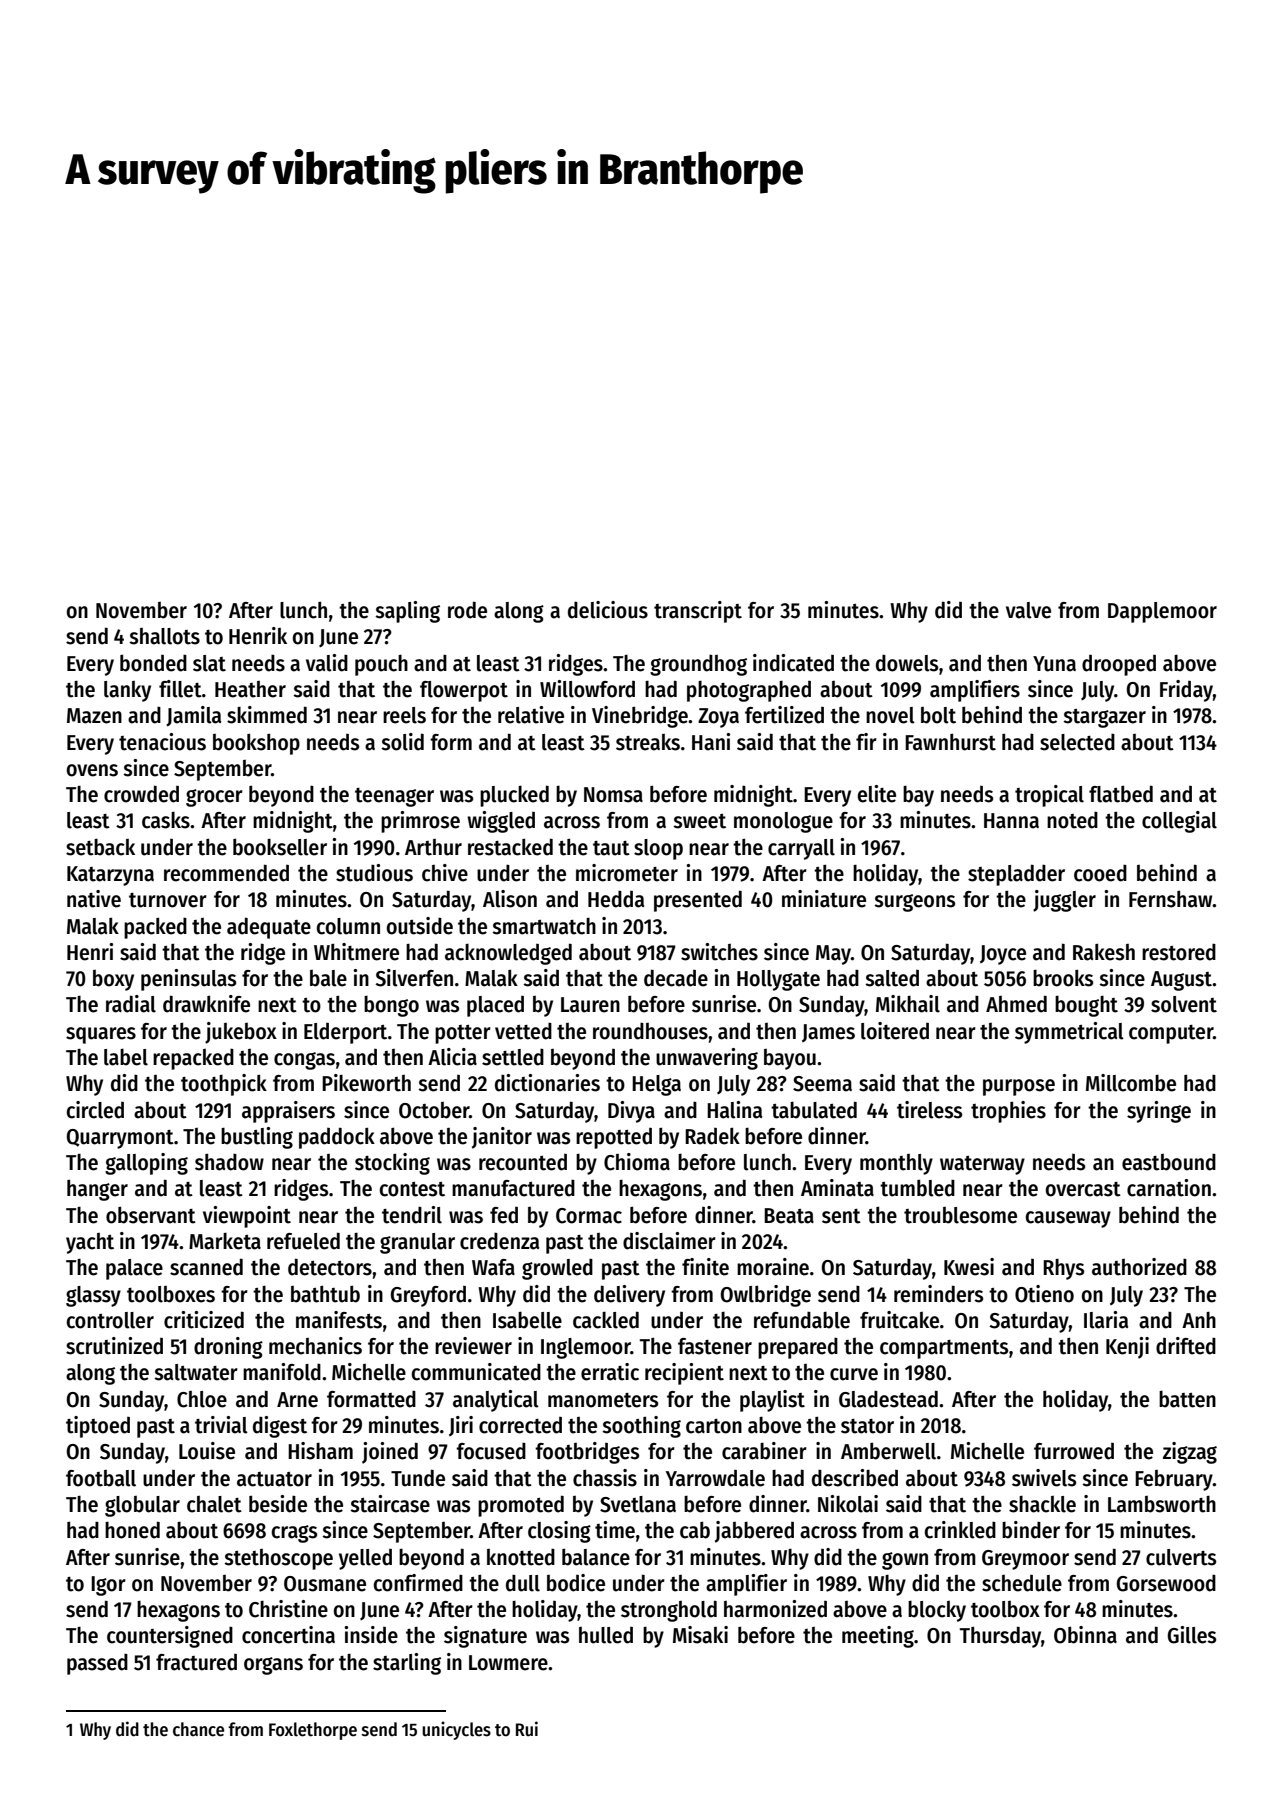  What do you see at coordinates (1011, 821) in the image?
I see `Hanna` at bounding box center [1011, 821].
